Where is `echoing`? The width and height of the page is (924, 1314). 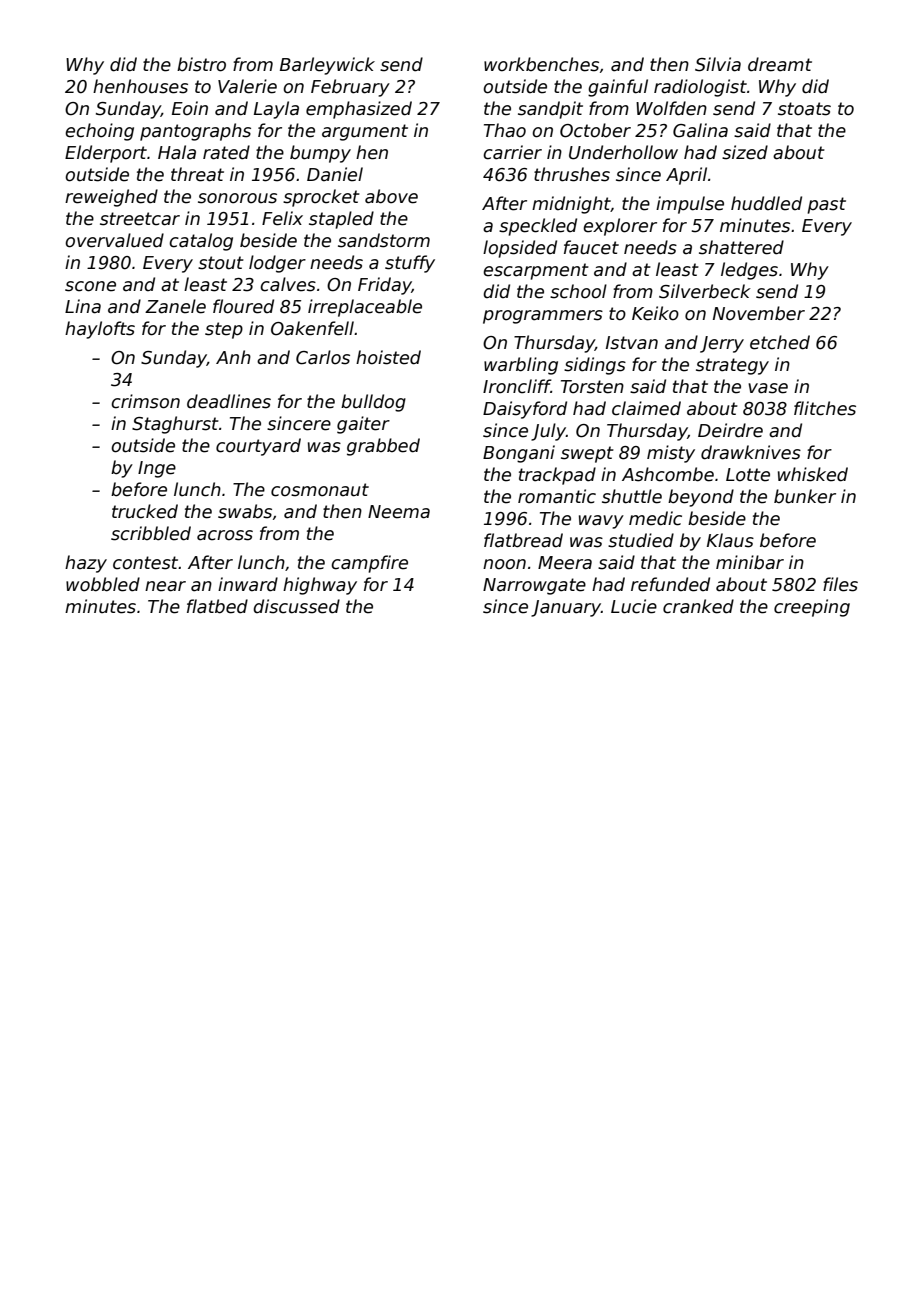
echoing is located at coordinates (99, 132).
